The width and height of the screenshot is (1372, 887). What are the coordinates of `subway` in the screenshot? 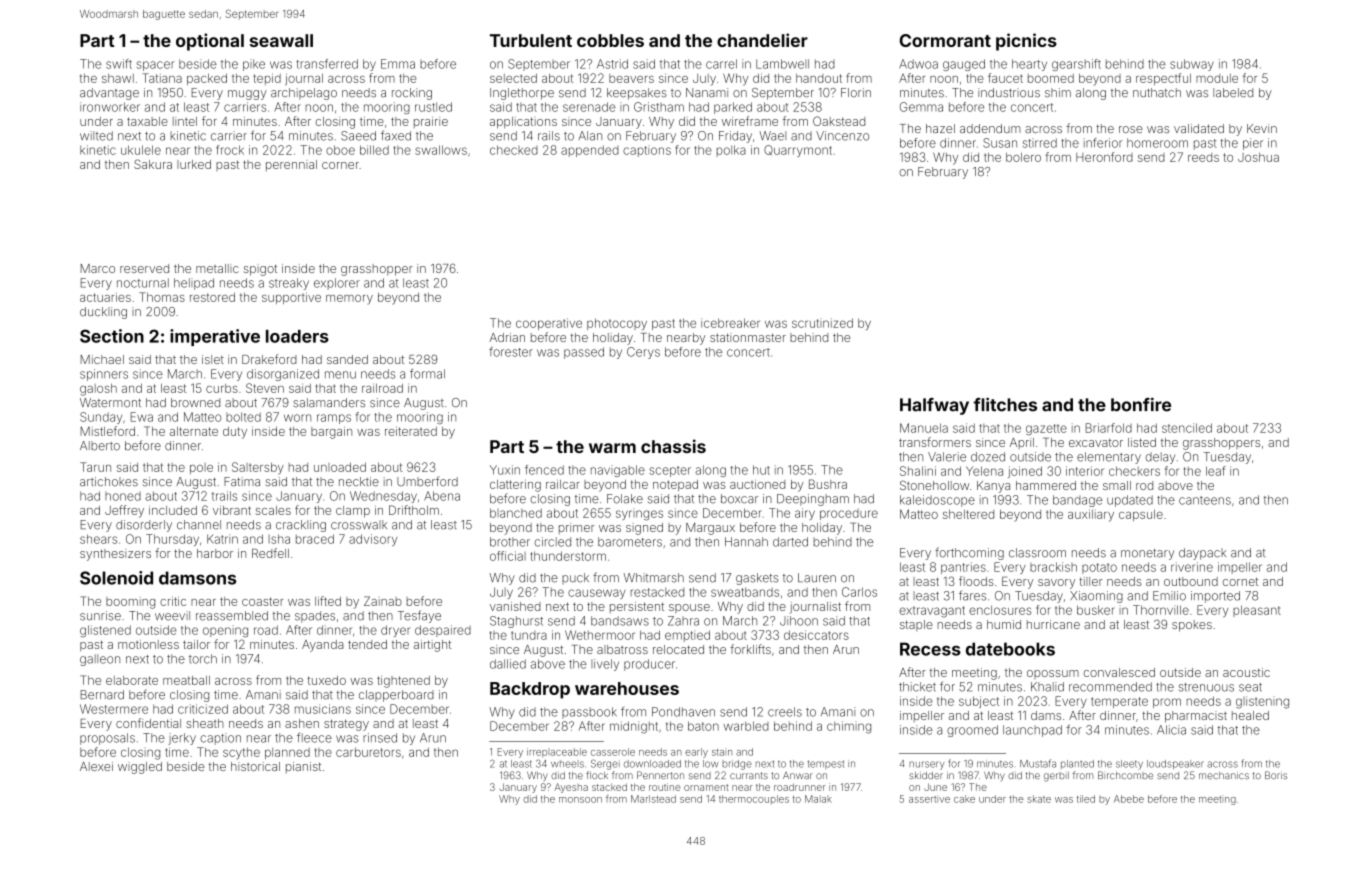 It's located at (1192, 65).
